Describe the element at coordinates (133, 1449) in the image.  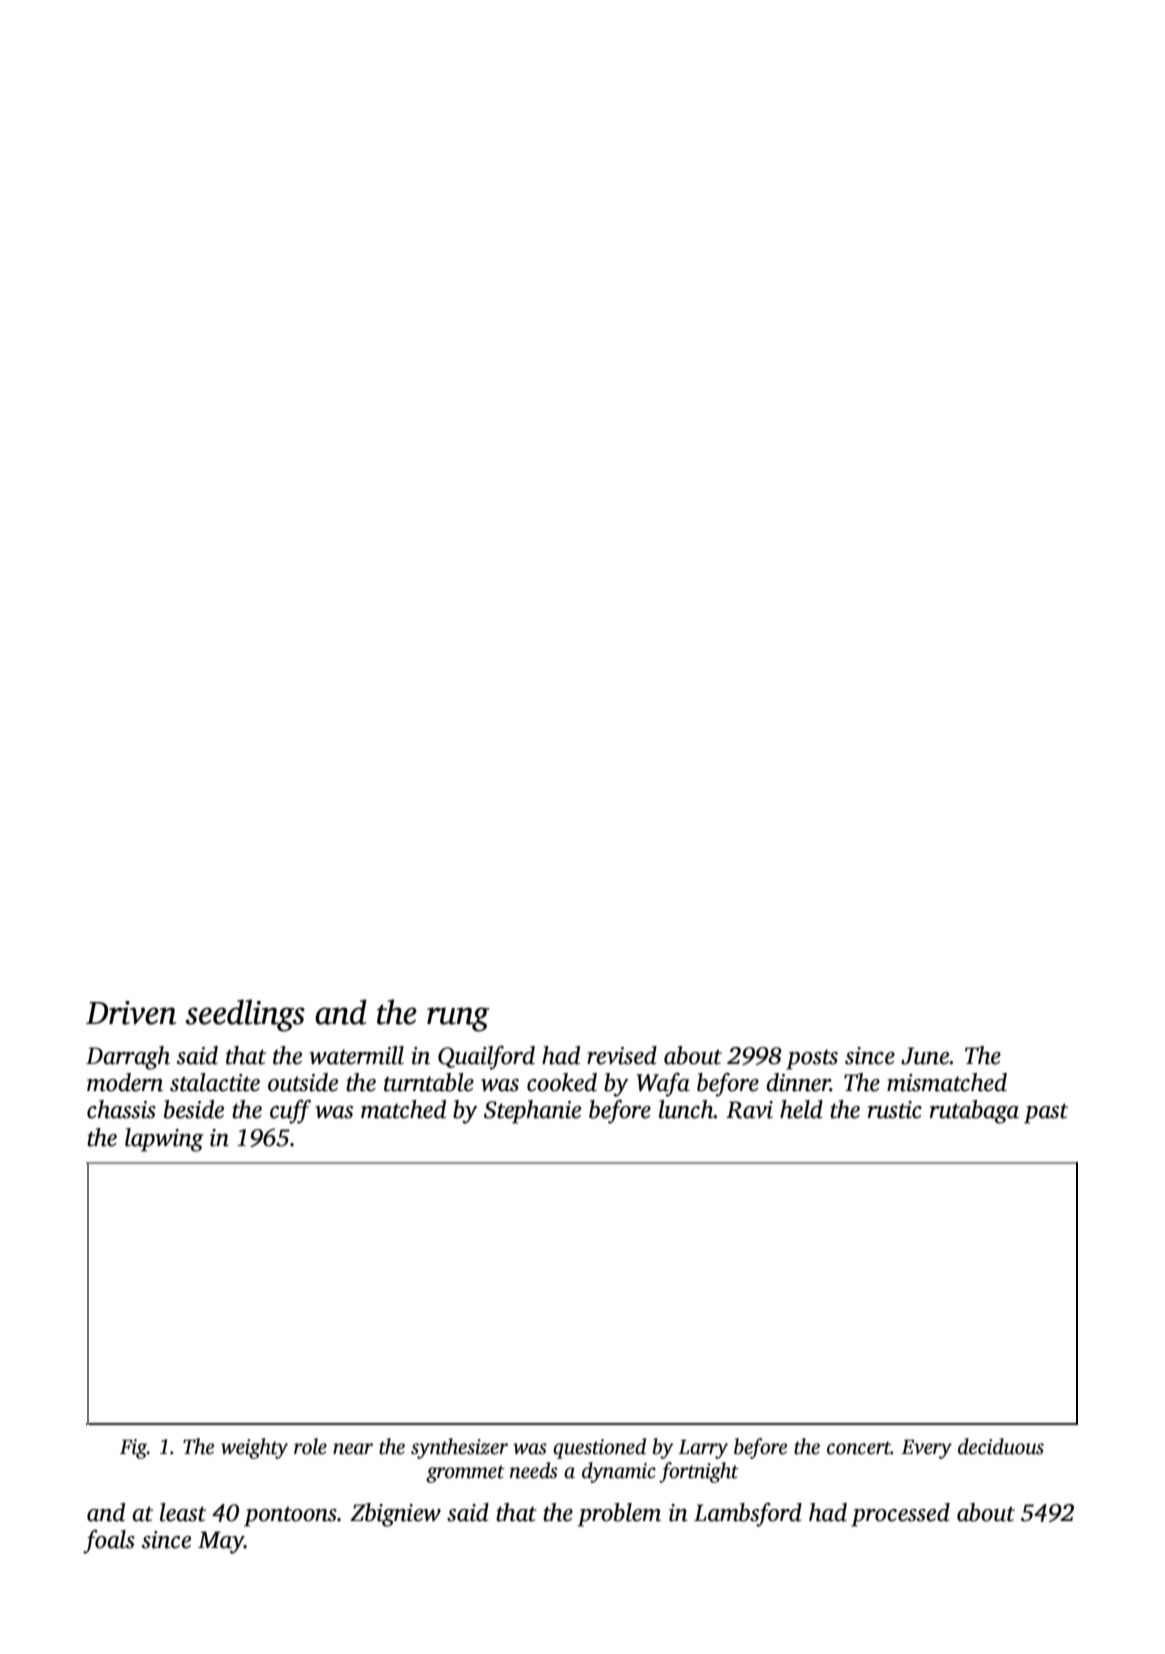
I see `Fig` at that location.
